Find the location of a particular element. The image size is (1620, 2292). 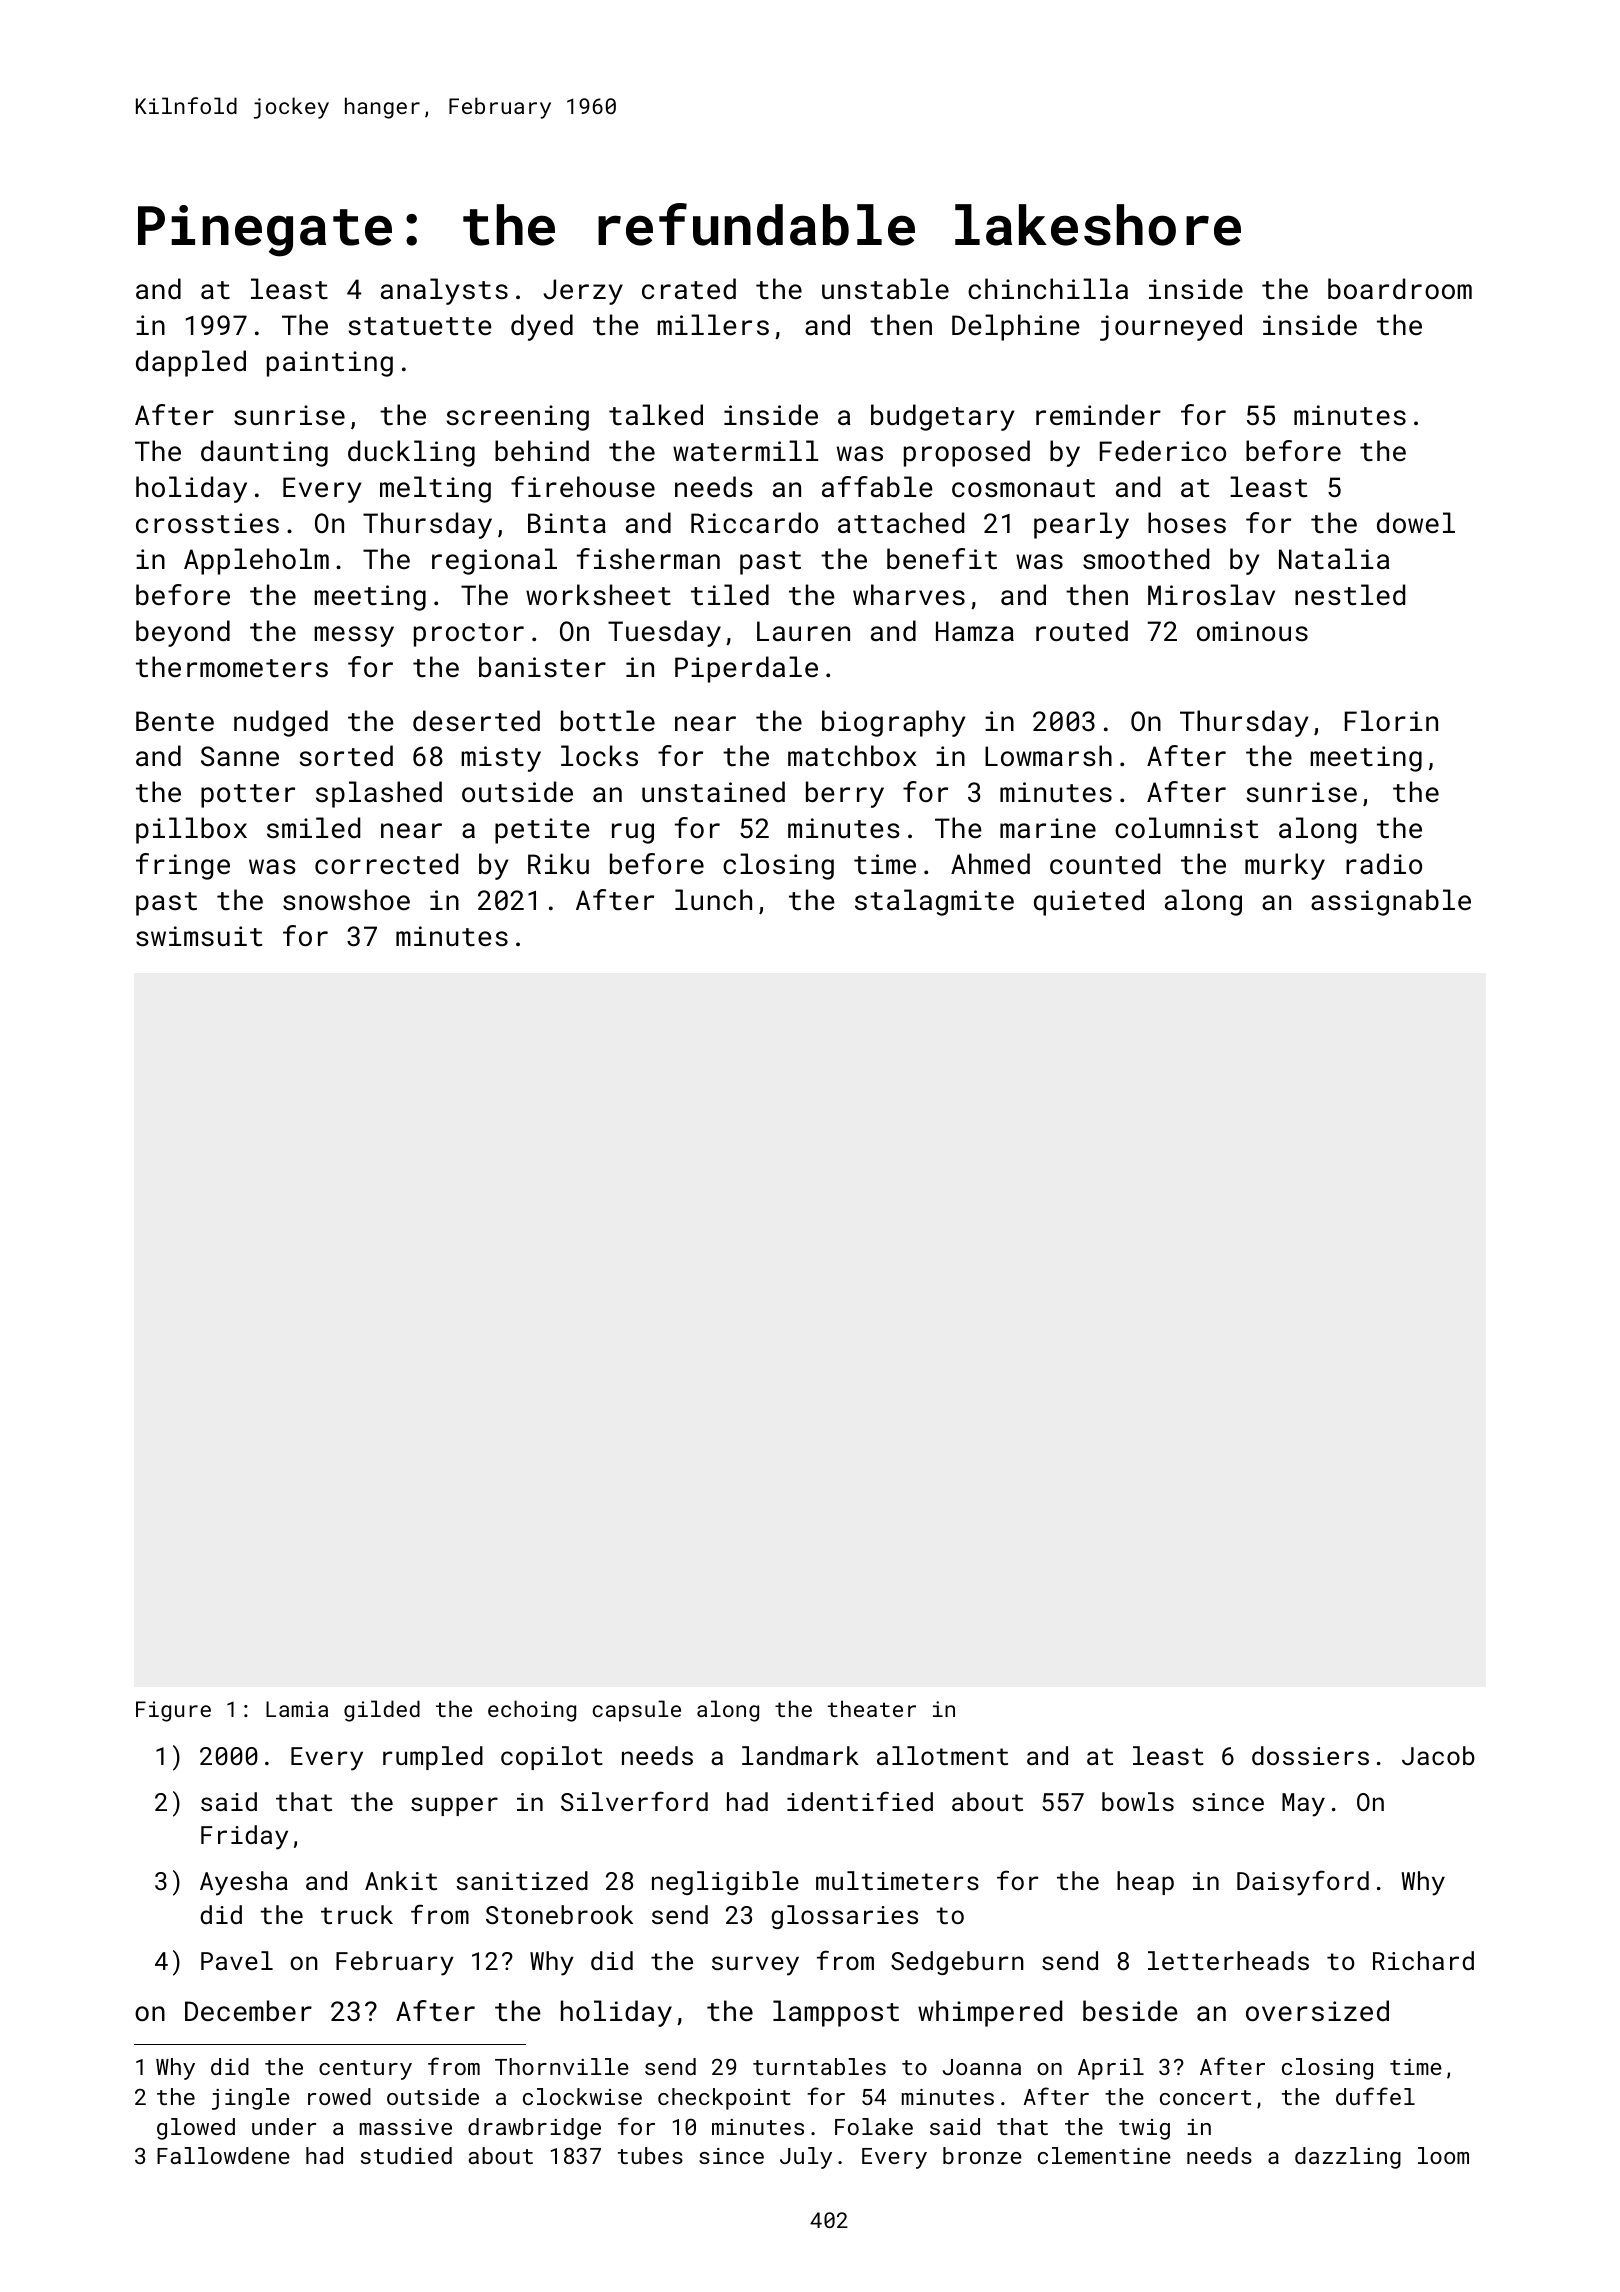

swimsuit is located at coordinates (199, 936).
